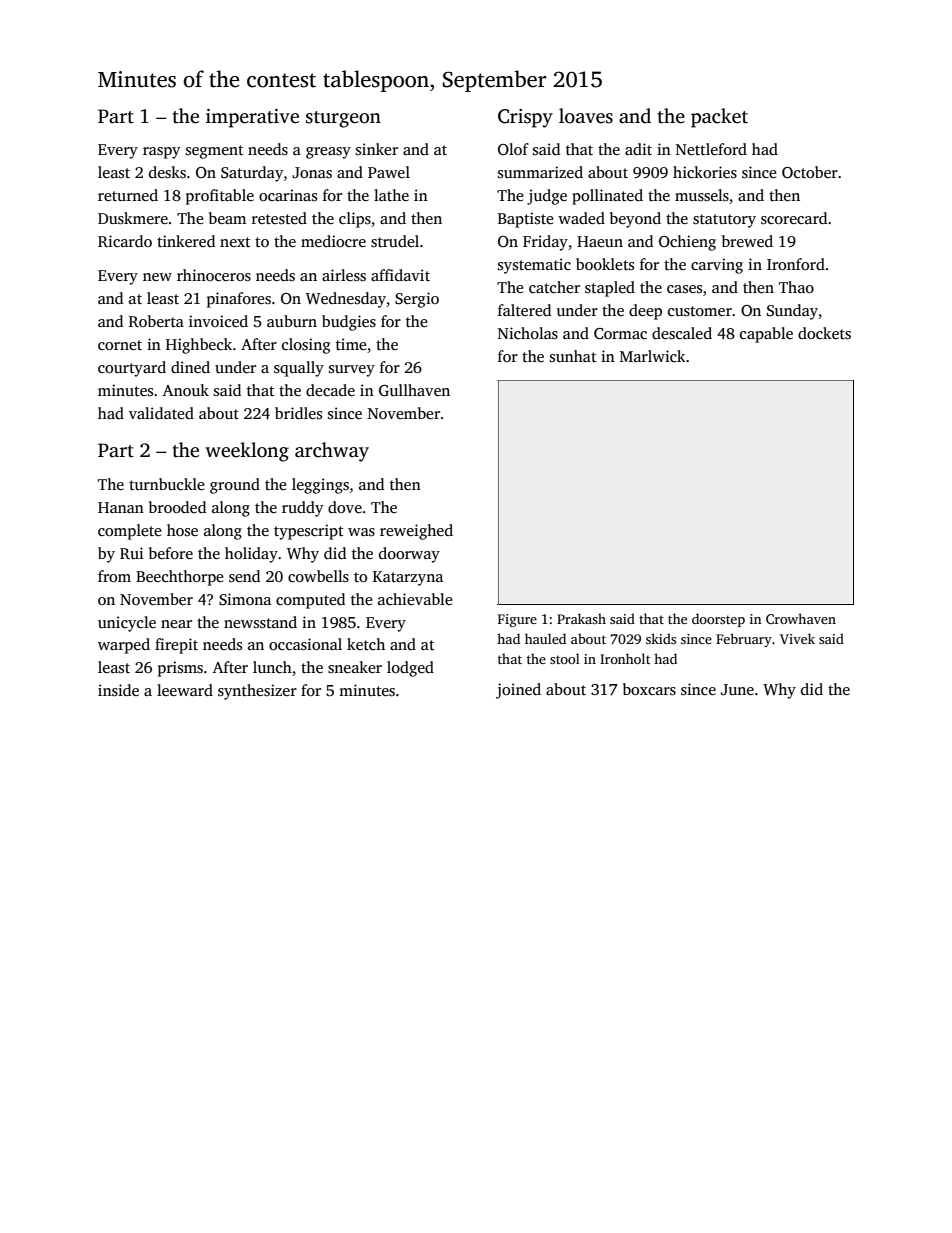 Image resolution: width=952 pixels, height=1233 pixels. What do you see at coordinates (415, 599) in the screenshot?
I see `achievable` at bounding box center [415, 599].
